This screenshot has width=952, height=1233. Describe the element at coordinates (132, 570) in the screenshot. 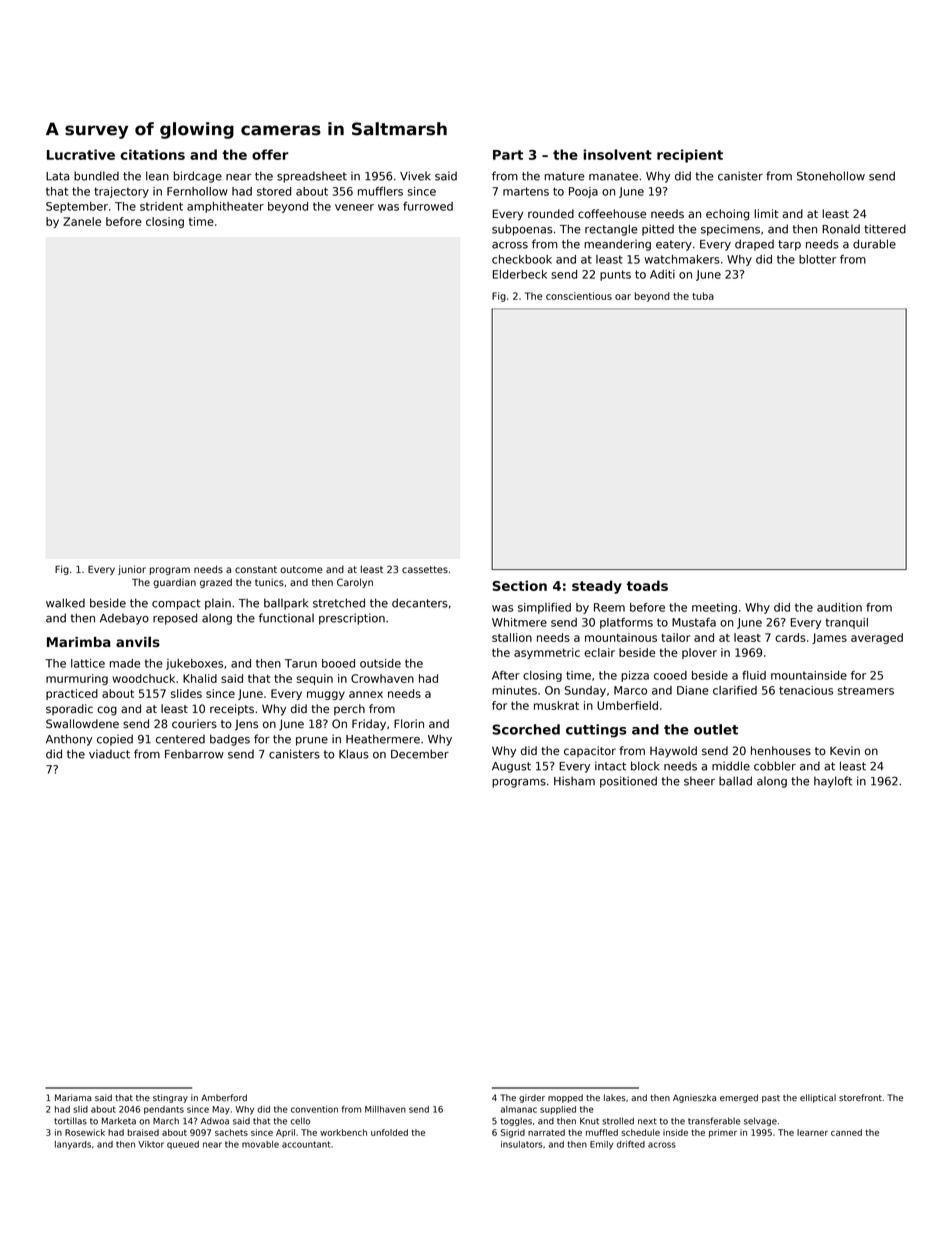

I see `junior` at that location.
